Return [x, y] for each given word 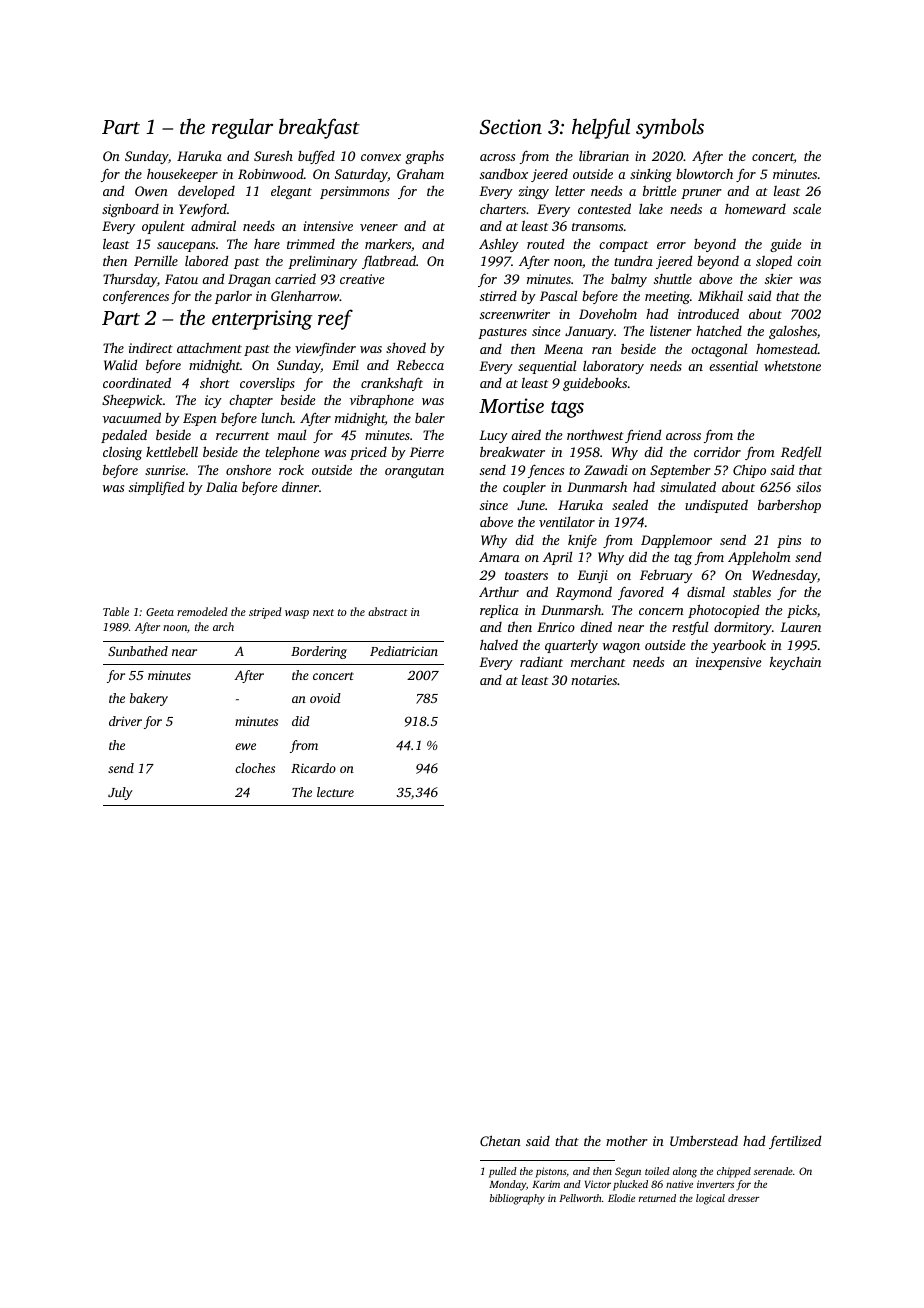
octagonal [719, 350]
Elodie [621, 1198]
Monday [507, 1185]
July [120, 793]
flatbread [389, 262]
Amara [499, 557]
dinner [300, 487]
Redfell [801, 453]
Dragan [249, 280]
